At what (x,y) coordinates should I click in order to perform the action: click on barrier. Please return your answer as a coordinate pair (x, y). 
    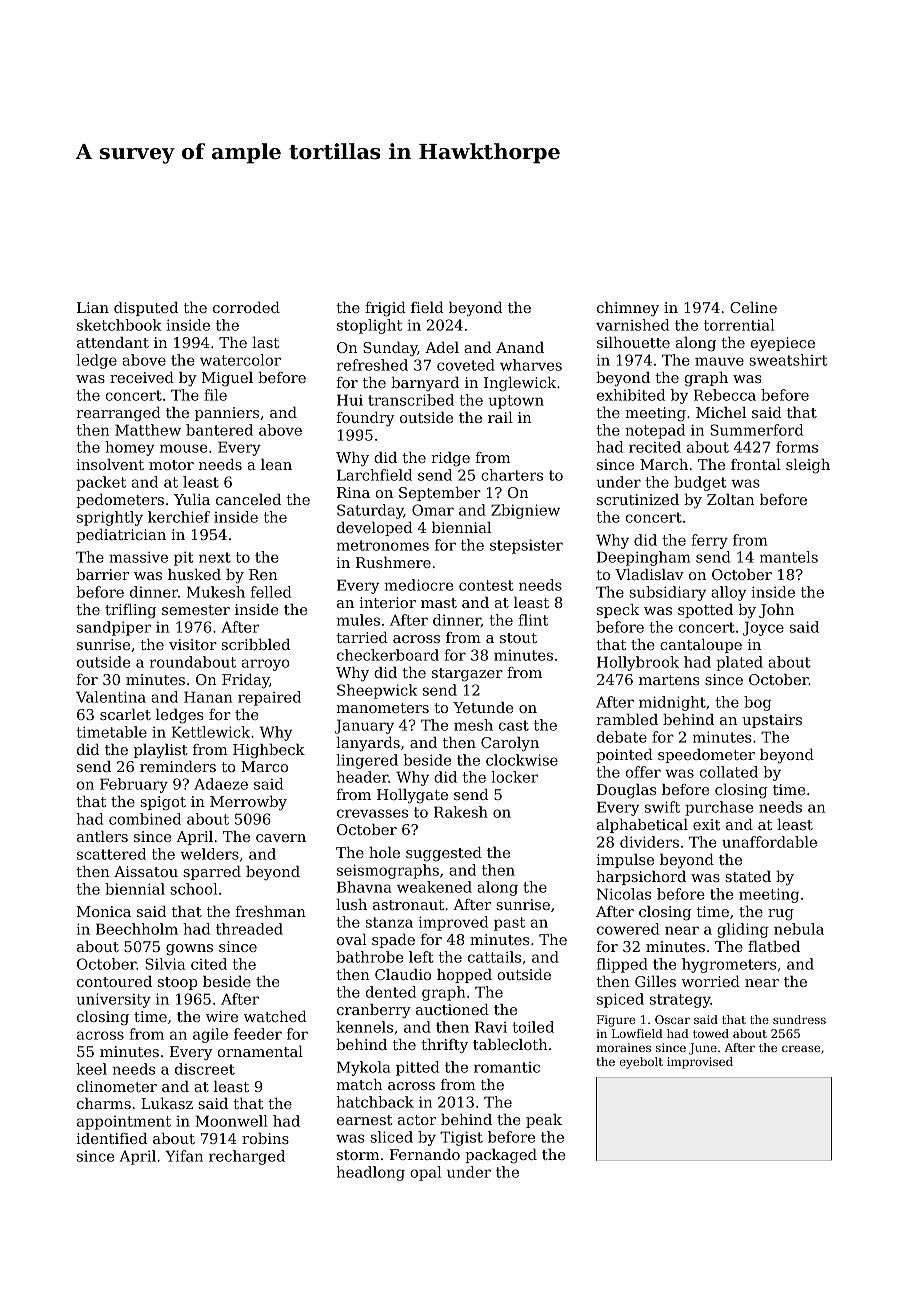
    Looking at the image, I should click on (102, 574).
